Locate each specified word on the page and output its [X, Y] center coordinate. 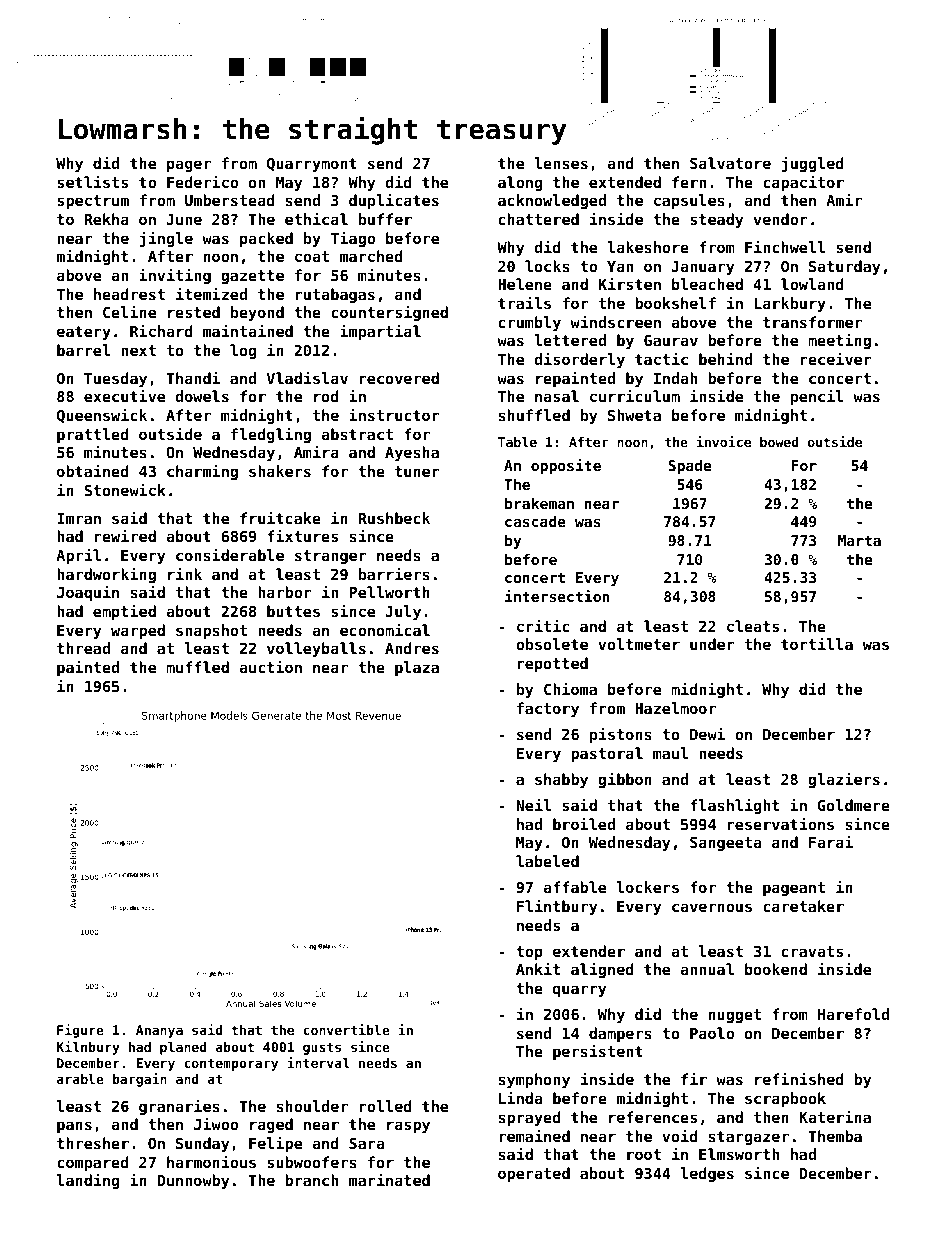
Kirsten [630, 283]
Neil [533, 804]
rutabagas [335, 295]
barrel [83, 350]
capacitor [803, 183]
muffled [197, 667]
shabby [561, 780]
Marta [859, 540]
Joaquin [88, 593]
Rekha [106, 219]
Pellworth [389, 592]
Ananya [159, 1031]
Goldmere [854, 805]
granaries [179, 1107]
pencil [817, 397]
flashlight [734, 806]
